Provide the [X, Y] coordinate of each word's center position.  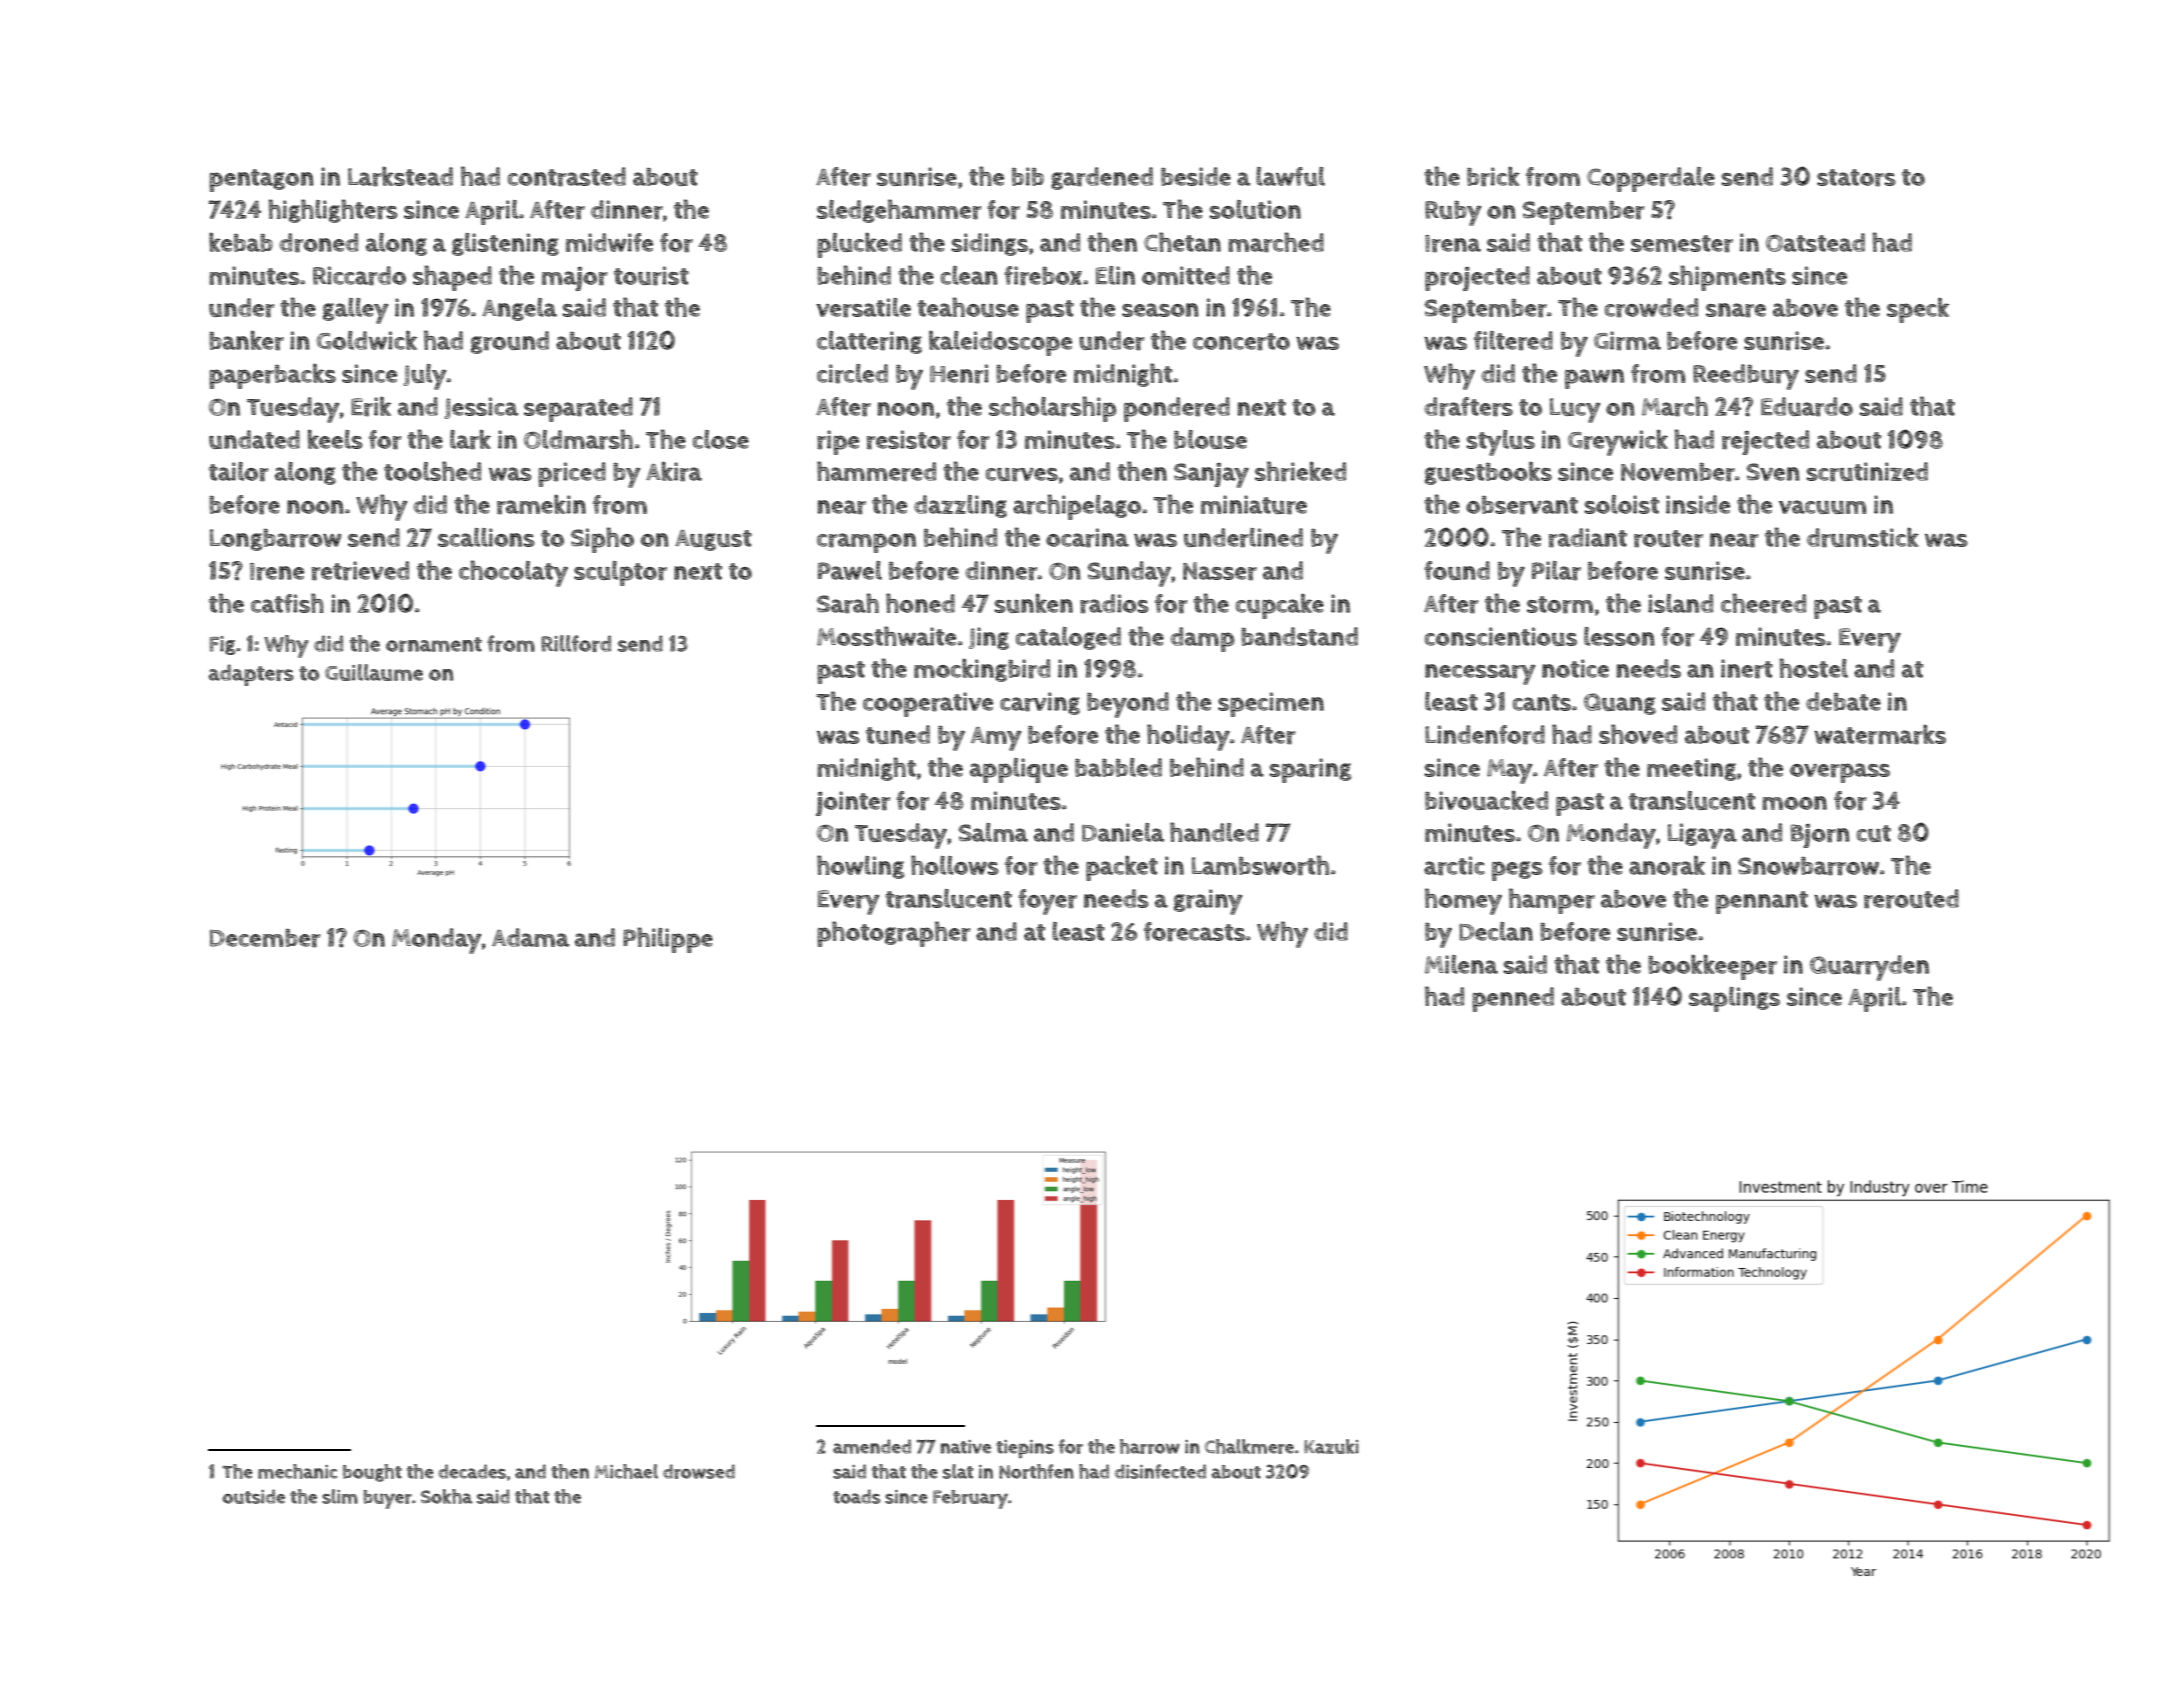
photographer [893, 934]
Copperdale [1651, 179]
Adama [530, 937]
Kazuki [1331, 1446]
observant [1522, 505]
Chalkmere [1249, 1446]
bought [372, 1473]
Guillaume [374, 672]
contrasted [567, 177]
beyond [1128, 705]
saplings [1734, 999]
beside [1196, 176]
